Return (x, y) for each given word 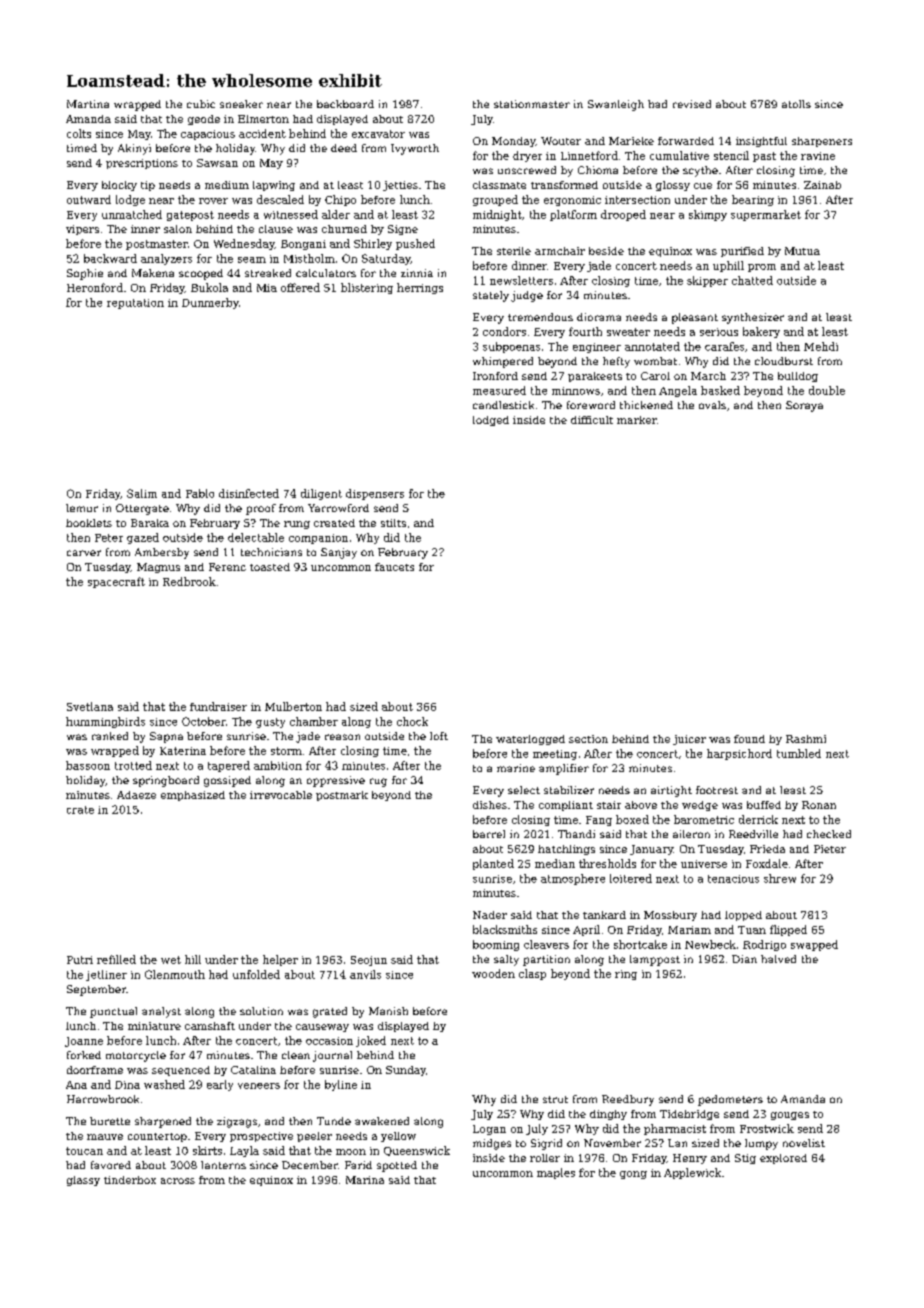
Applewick (692, 1173)
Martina (88, 104)
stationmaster (532, 104)
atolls (796, 104)
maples (556, 1173)
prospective (261, 1137)
